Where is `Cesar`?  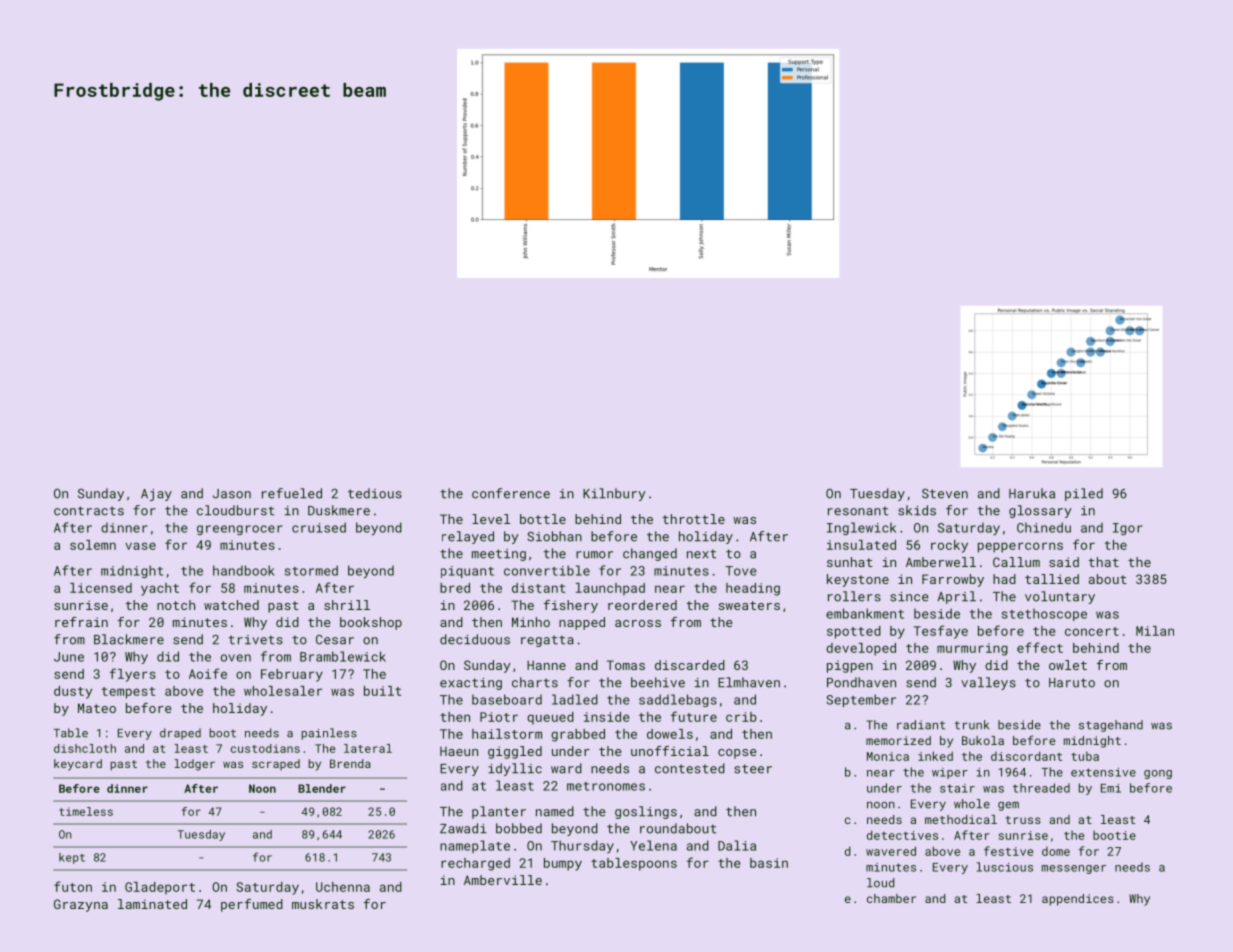 Cesar is located at coordinates (335, 640).
